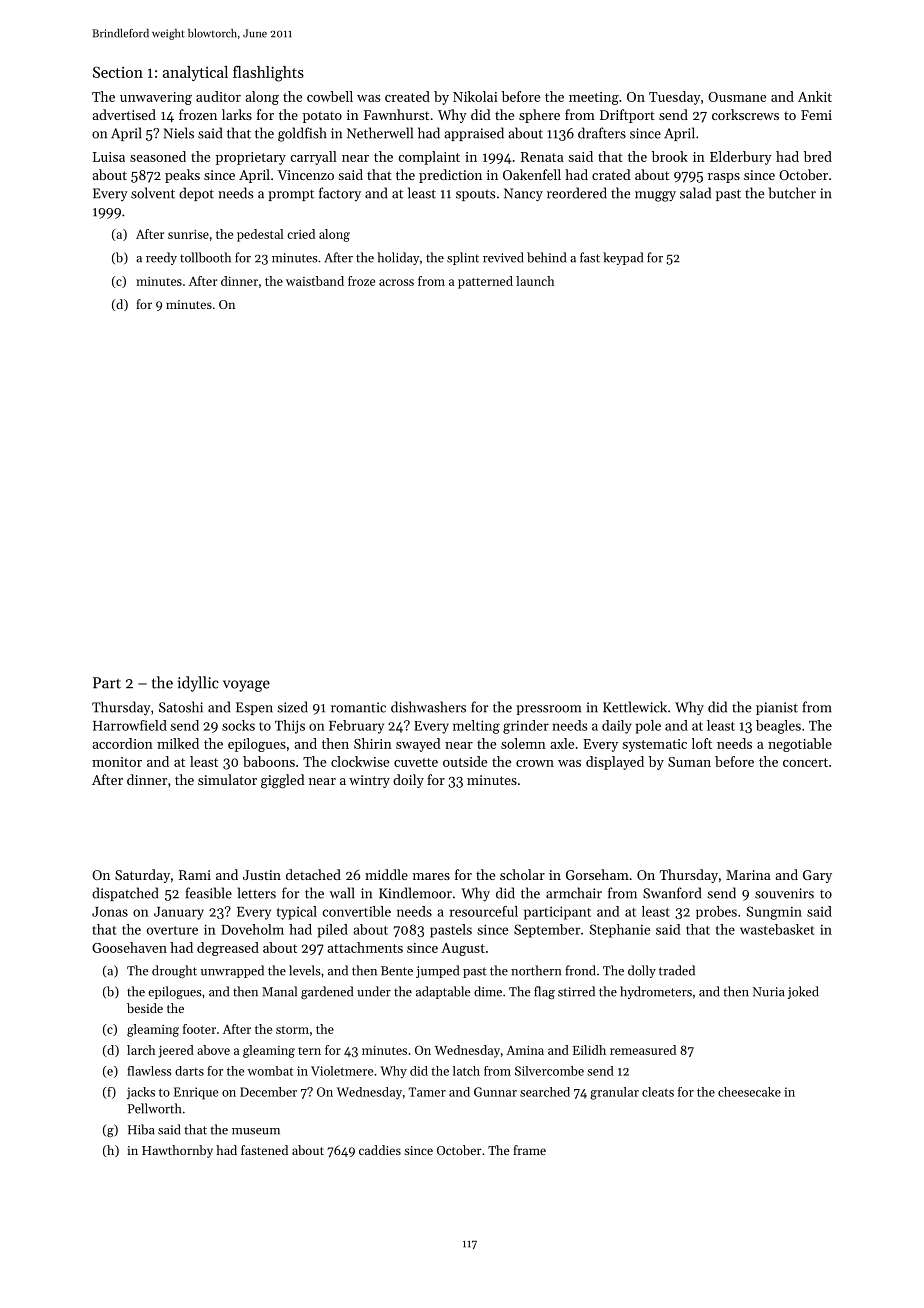 The height and width of the image is (1308, 924). Describe the element at coordinates (535, 763) in the image. I see `crown` at that location.
